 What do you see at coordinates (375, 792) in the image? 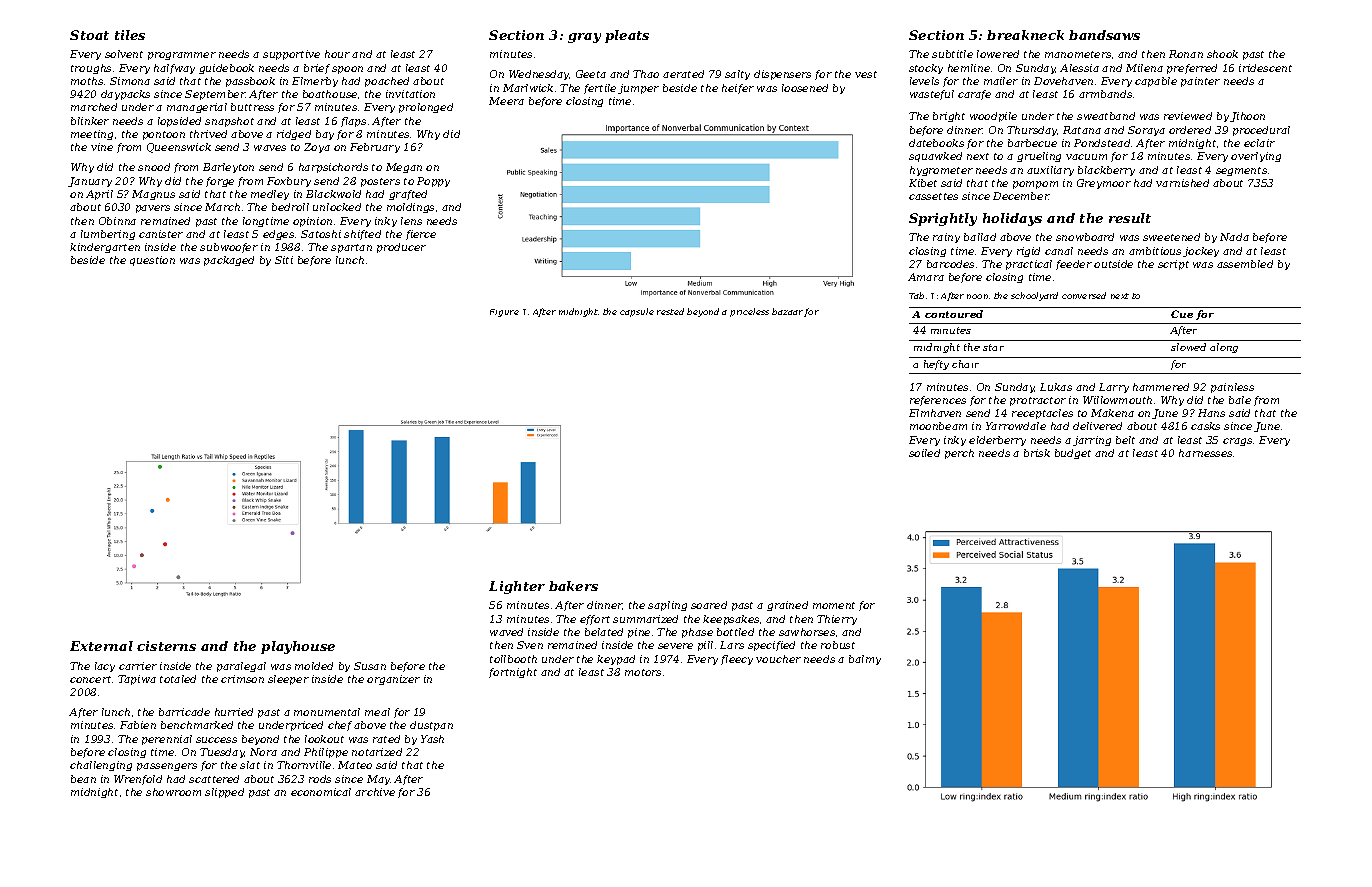
I see `archive` at bounding box center [375, 792].
